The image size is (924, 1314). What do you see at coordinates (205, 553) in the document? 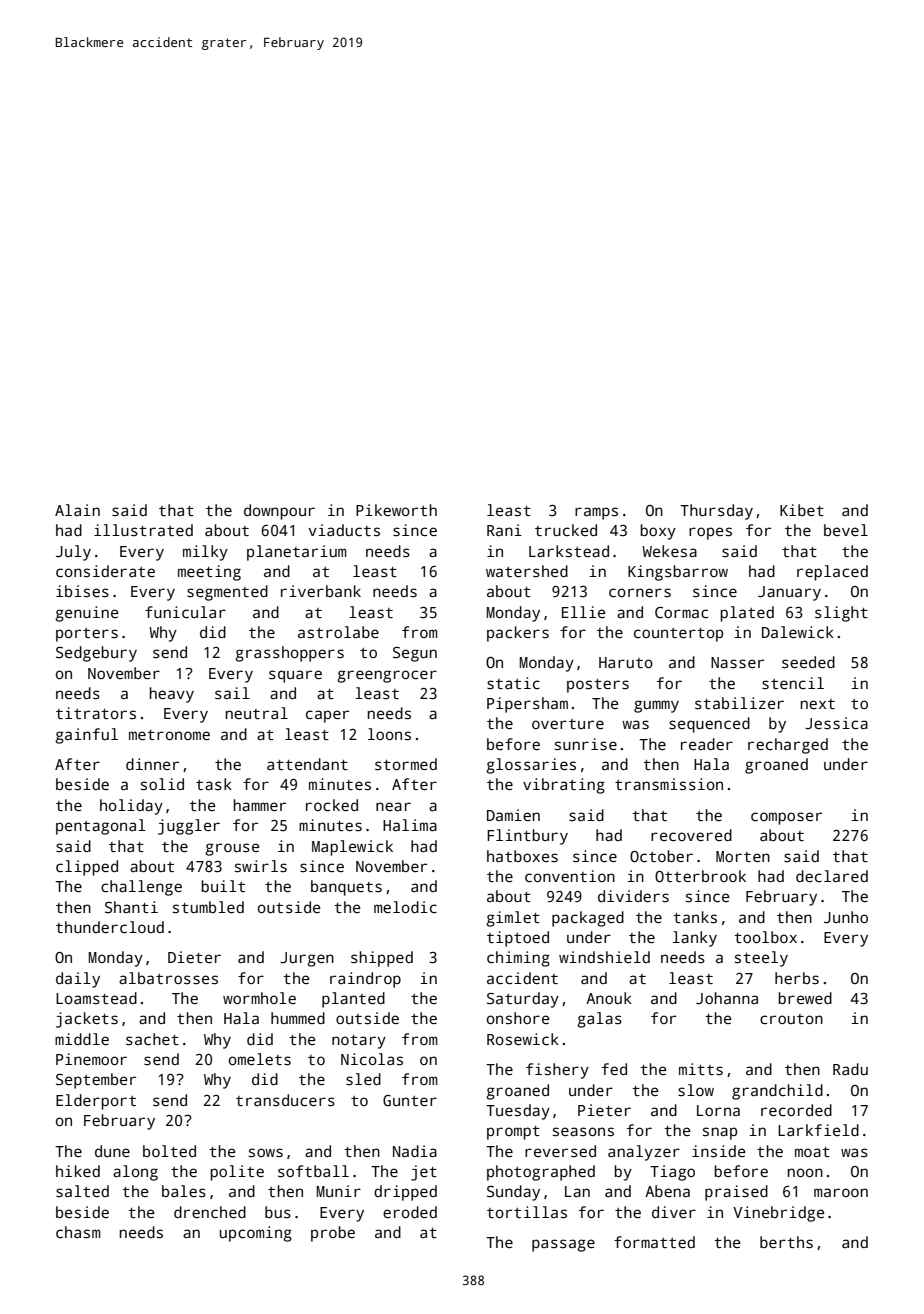
I see `milky` at bounding box center [205, 553].
